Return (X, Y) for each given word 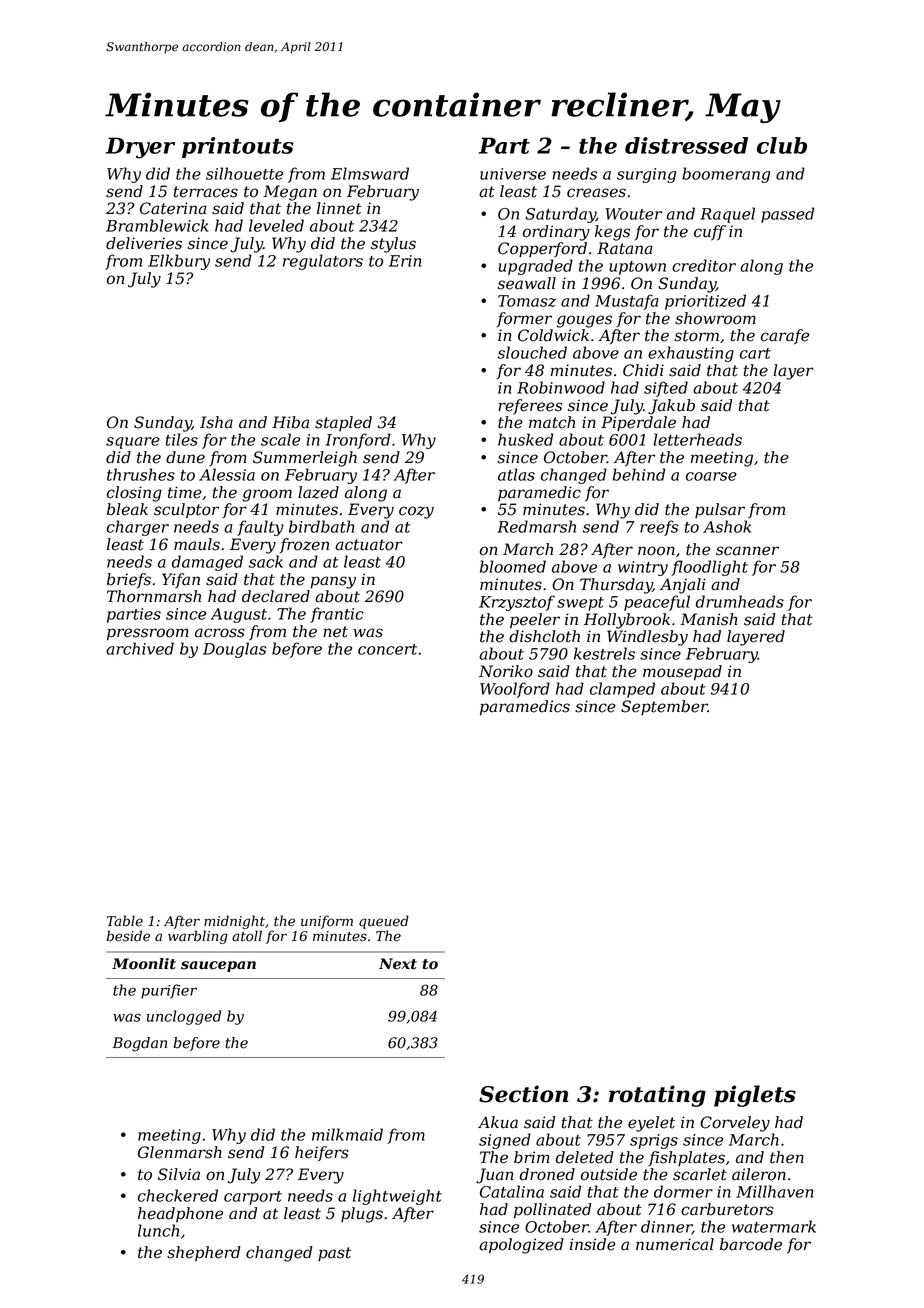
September (664, 708)
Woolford (515, 690)
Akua (498, 1122)
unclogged (184, 1017)
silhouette (244, 173)
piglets (755, 1096)
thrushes (141, 474)
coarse (711, 476)
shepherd (203, 1253)
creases (596, 193)
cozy (416, 512)
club (782, 145)
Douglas (234, 650)
